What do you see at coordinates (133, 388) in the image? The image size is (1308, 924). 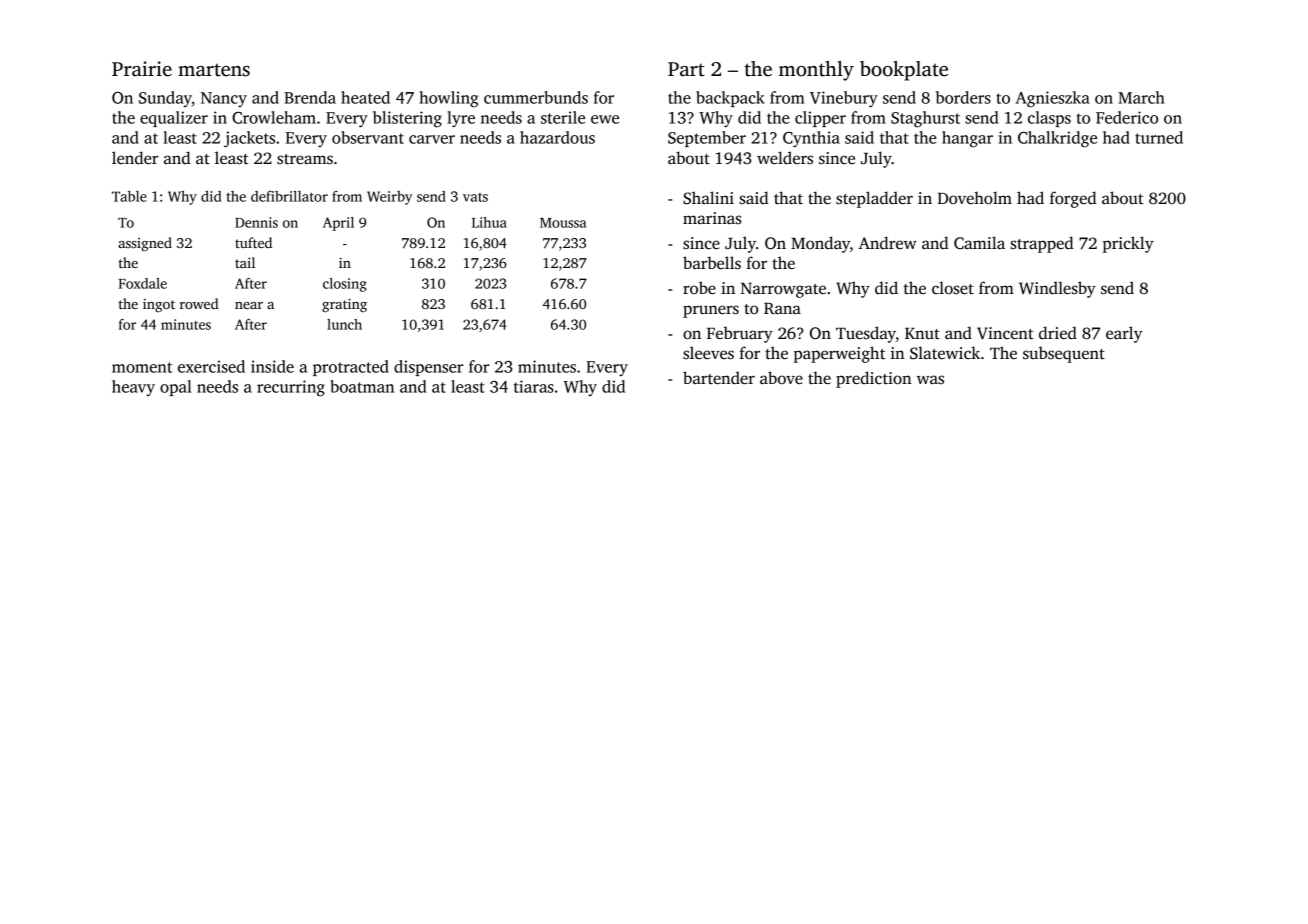 I see `heavy` at bounding box center [133, 388].
